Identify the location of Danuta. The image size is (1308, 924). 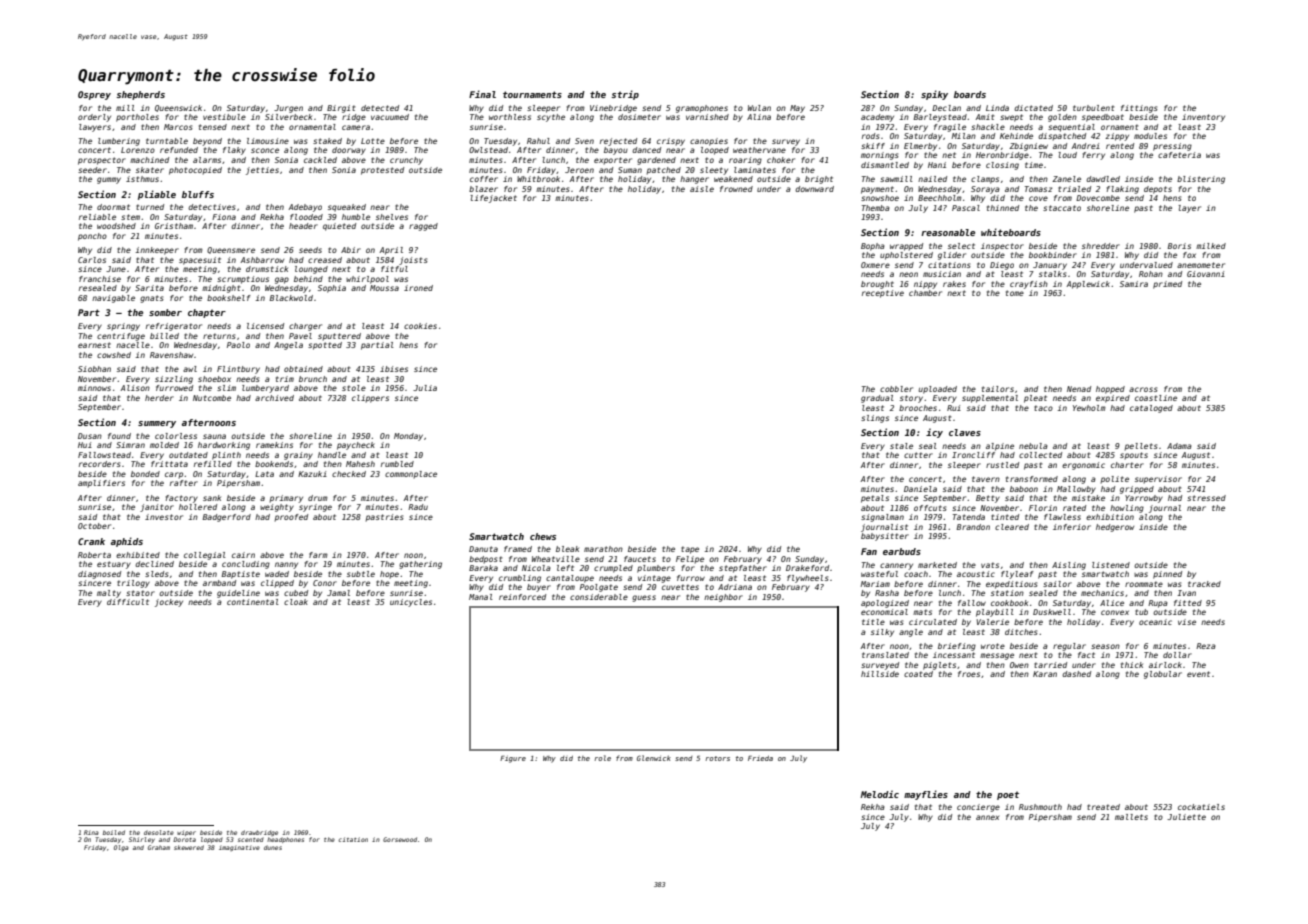
(483, 549).
